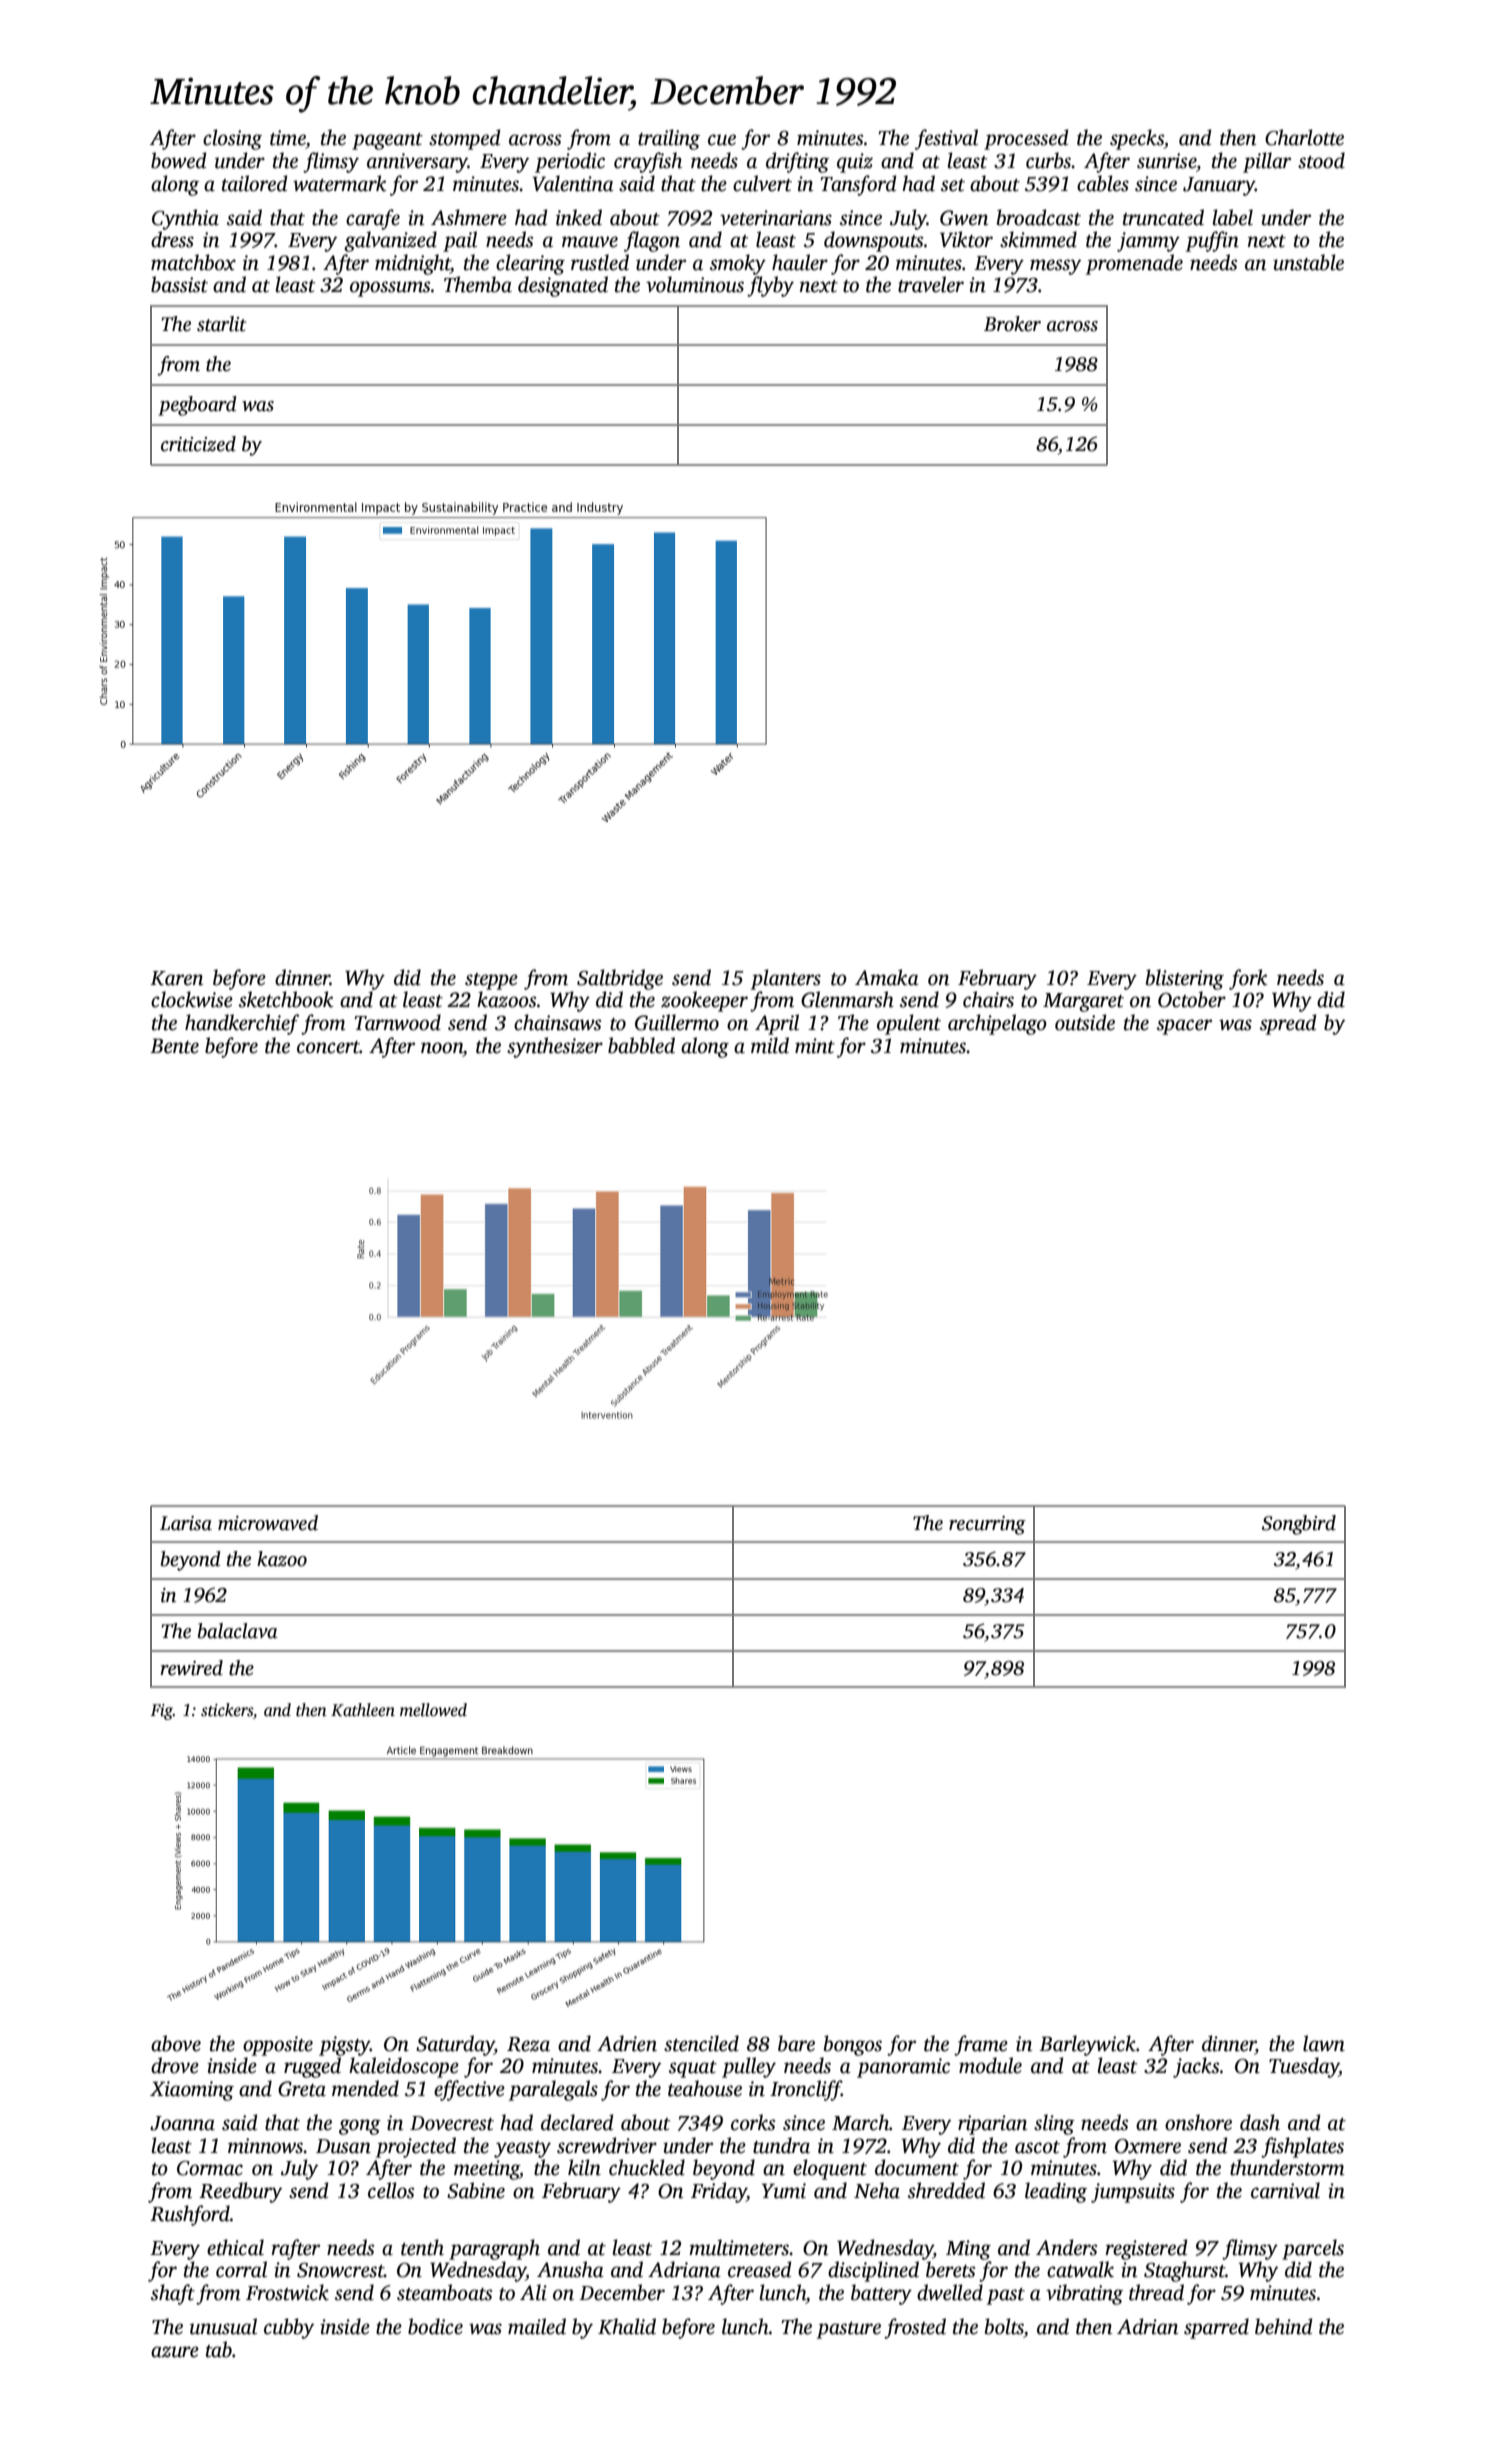 Image resolution: width=1496 pixels, height=2464 pixels. What do you see at coordinates (344, 2046) in the screenshot?
I see `pigsty` at bounding box center [344, 2046].
